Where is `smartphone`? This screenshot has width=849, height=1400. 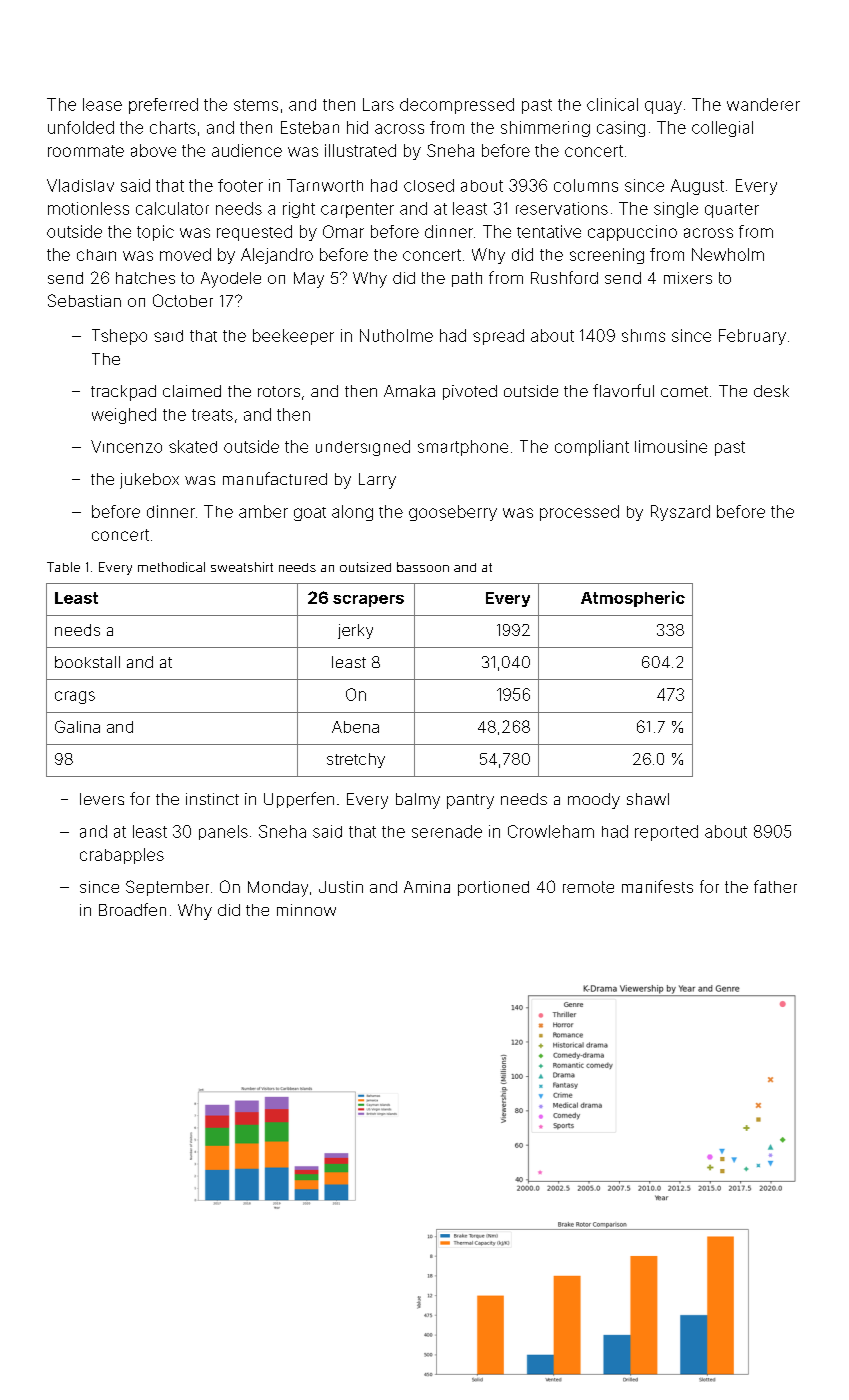
smartphone is located at coordinates (463, 448).
